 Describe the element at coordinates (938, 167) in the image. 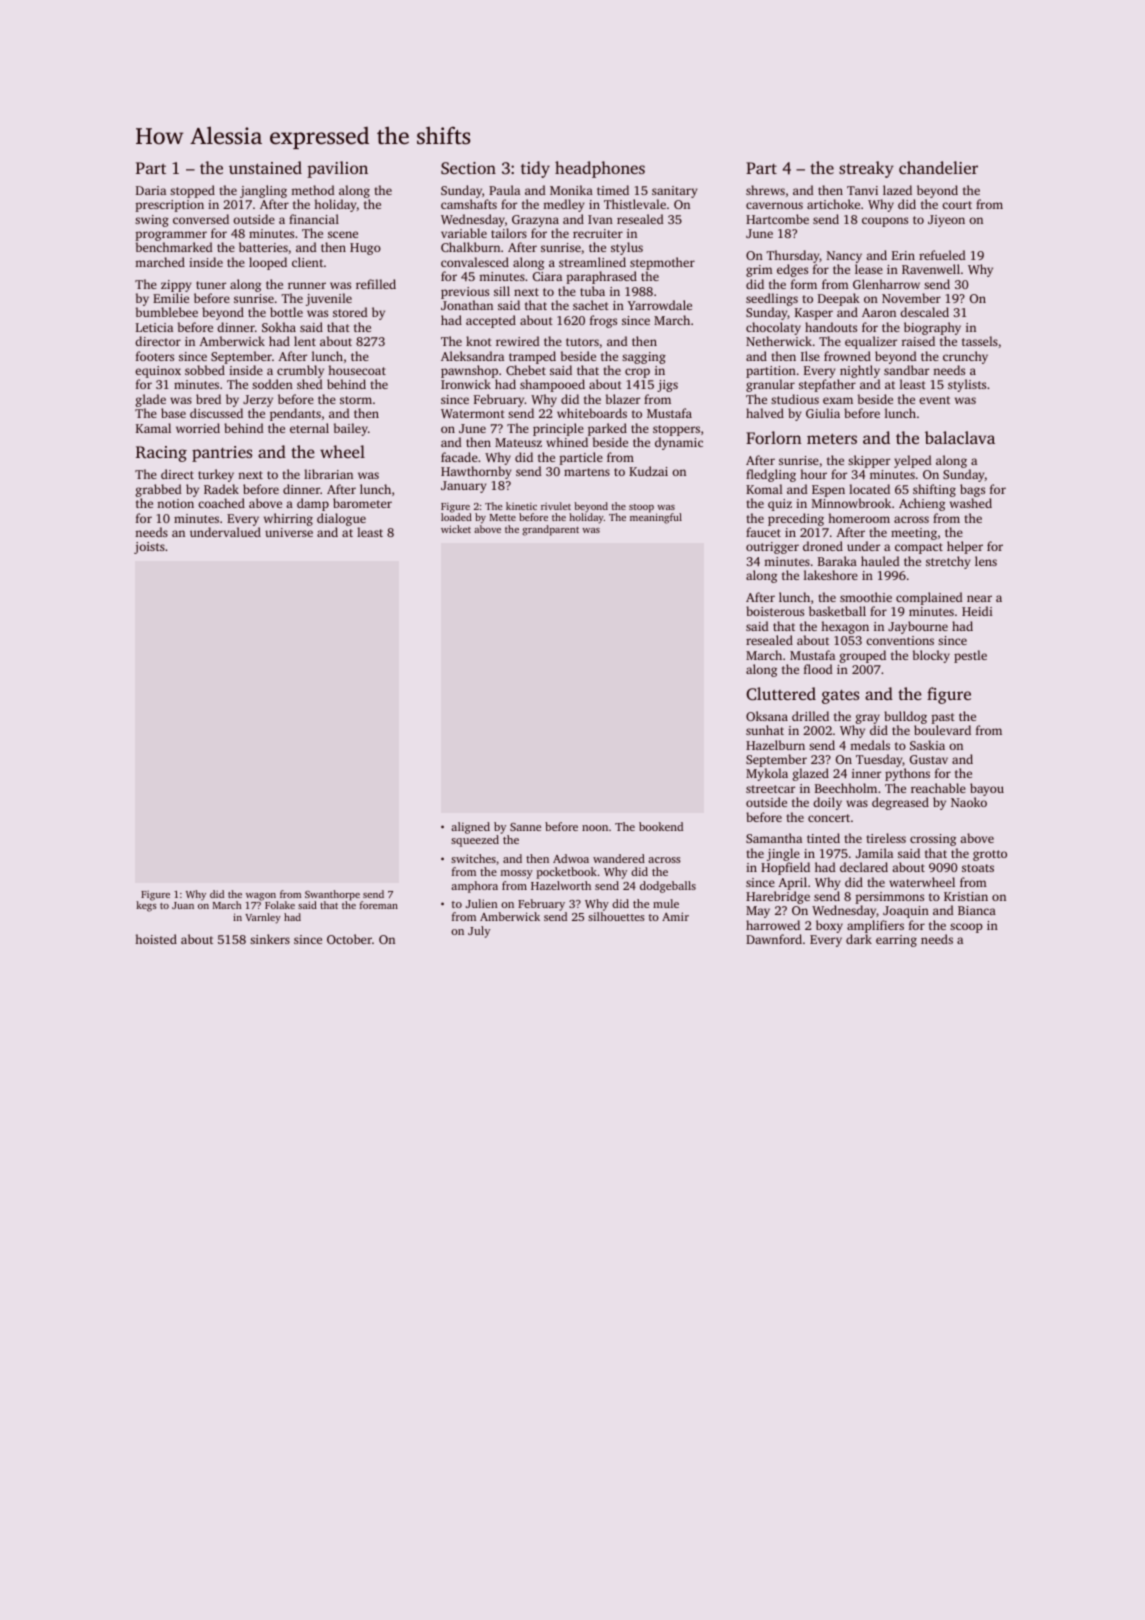

I see `chandelier` at that location.
